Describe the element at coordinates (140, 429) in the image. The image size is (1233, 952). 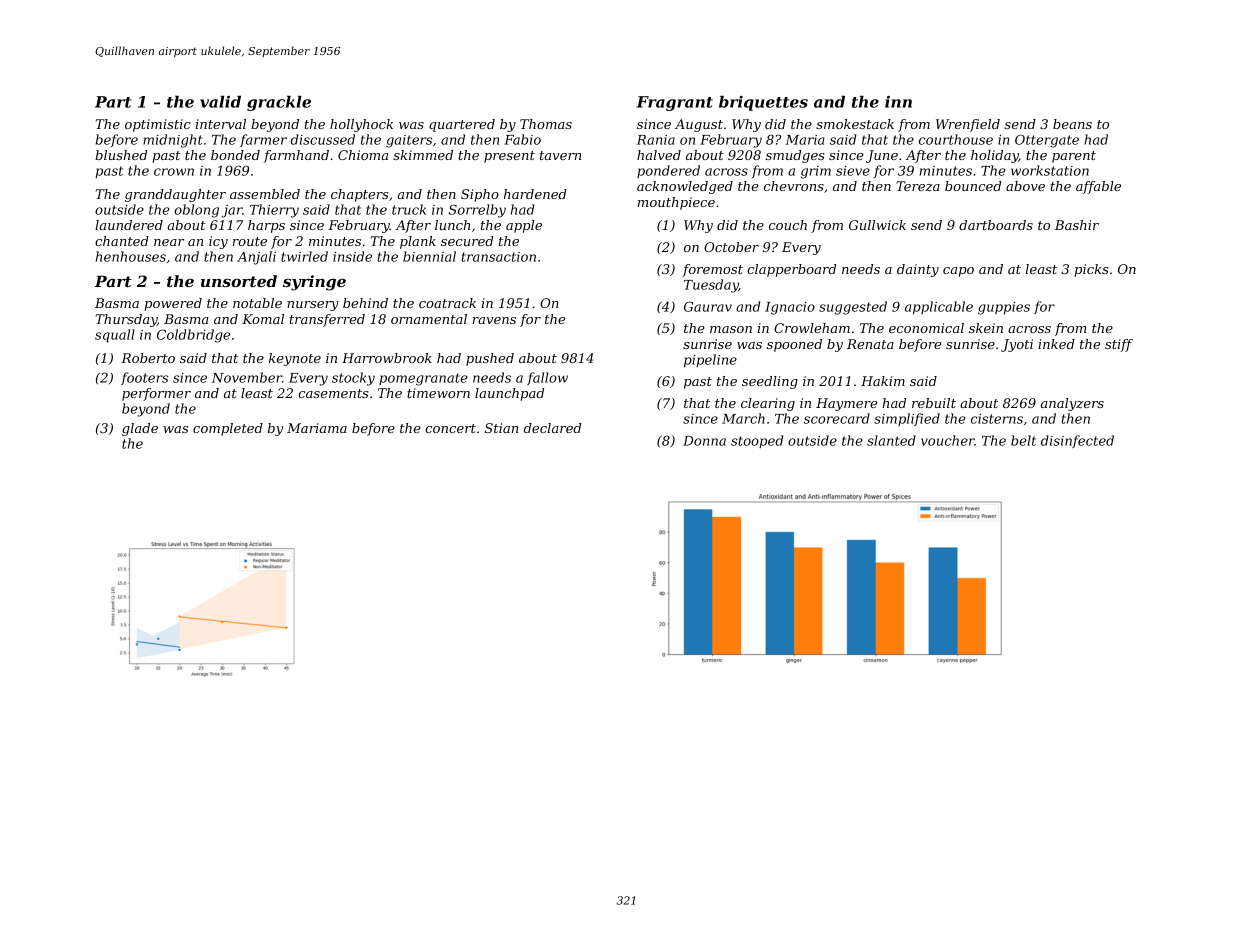
I see `glade` at that location.
